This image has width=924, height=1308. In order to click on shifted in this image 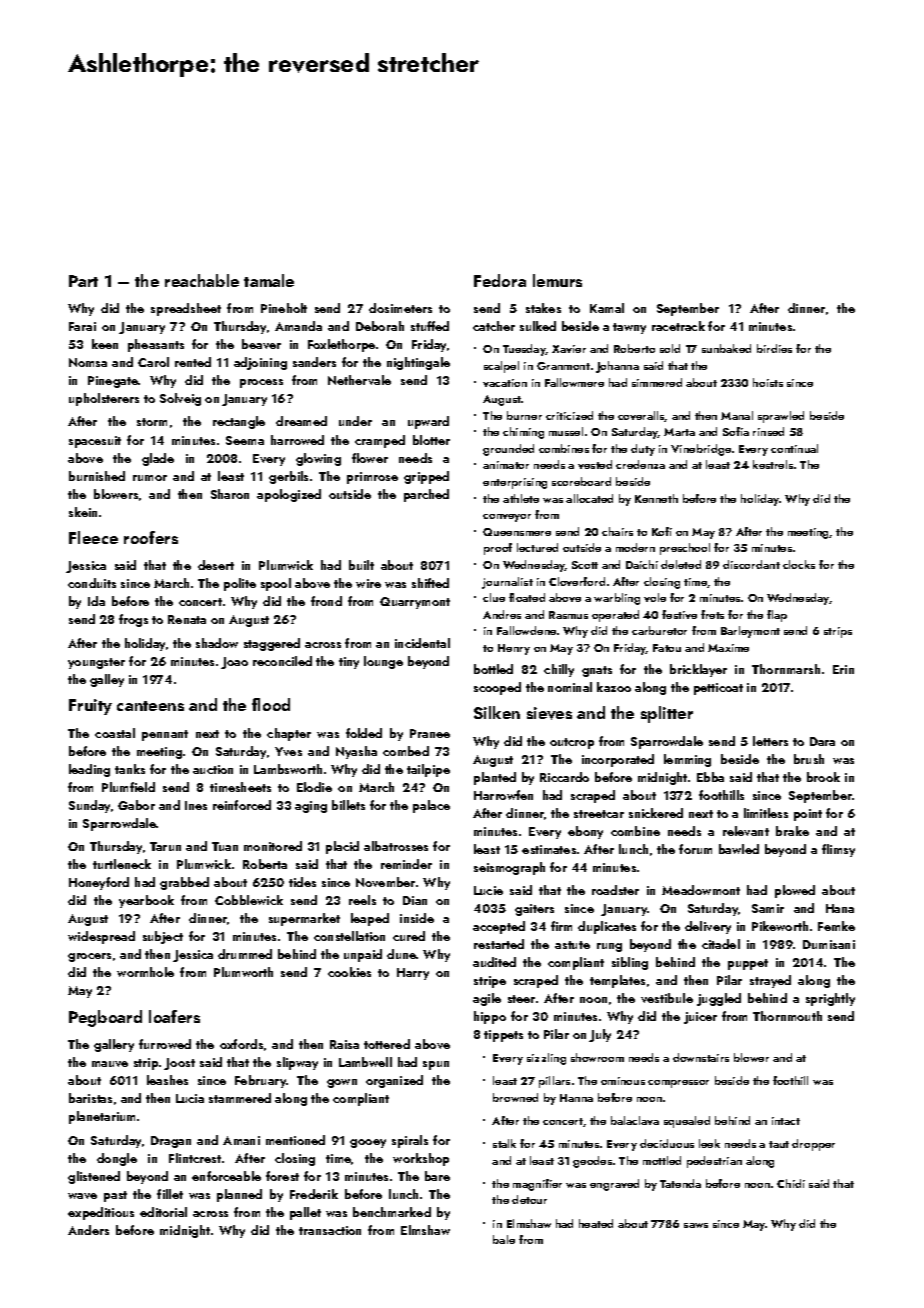, I will do `click(430, 583)`.
